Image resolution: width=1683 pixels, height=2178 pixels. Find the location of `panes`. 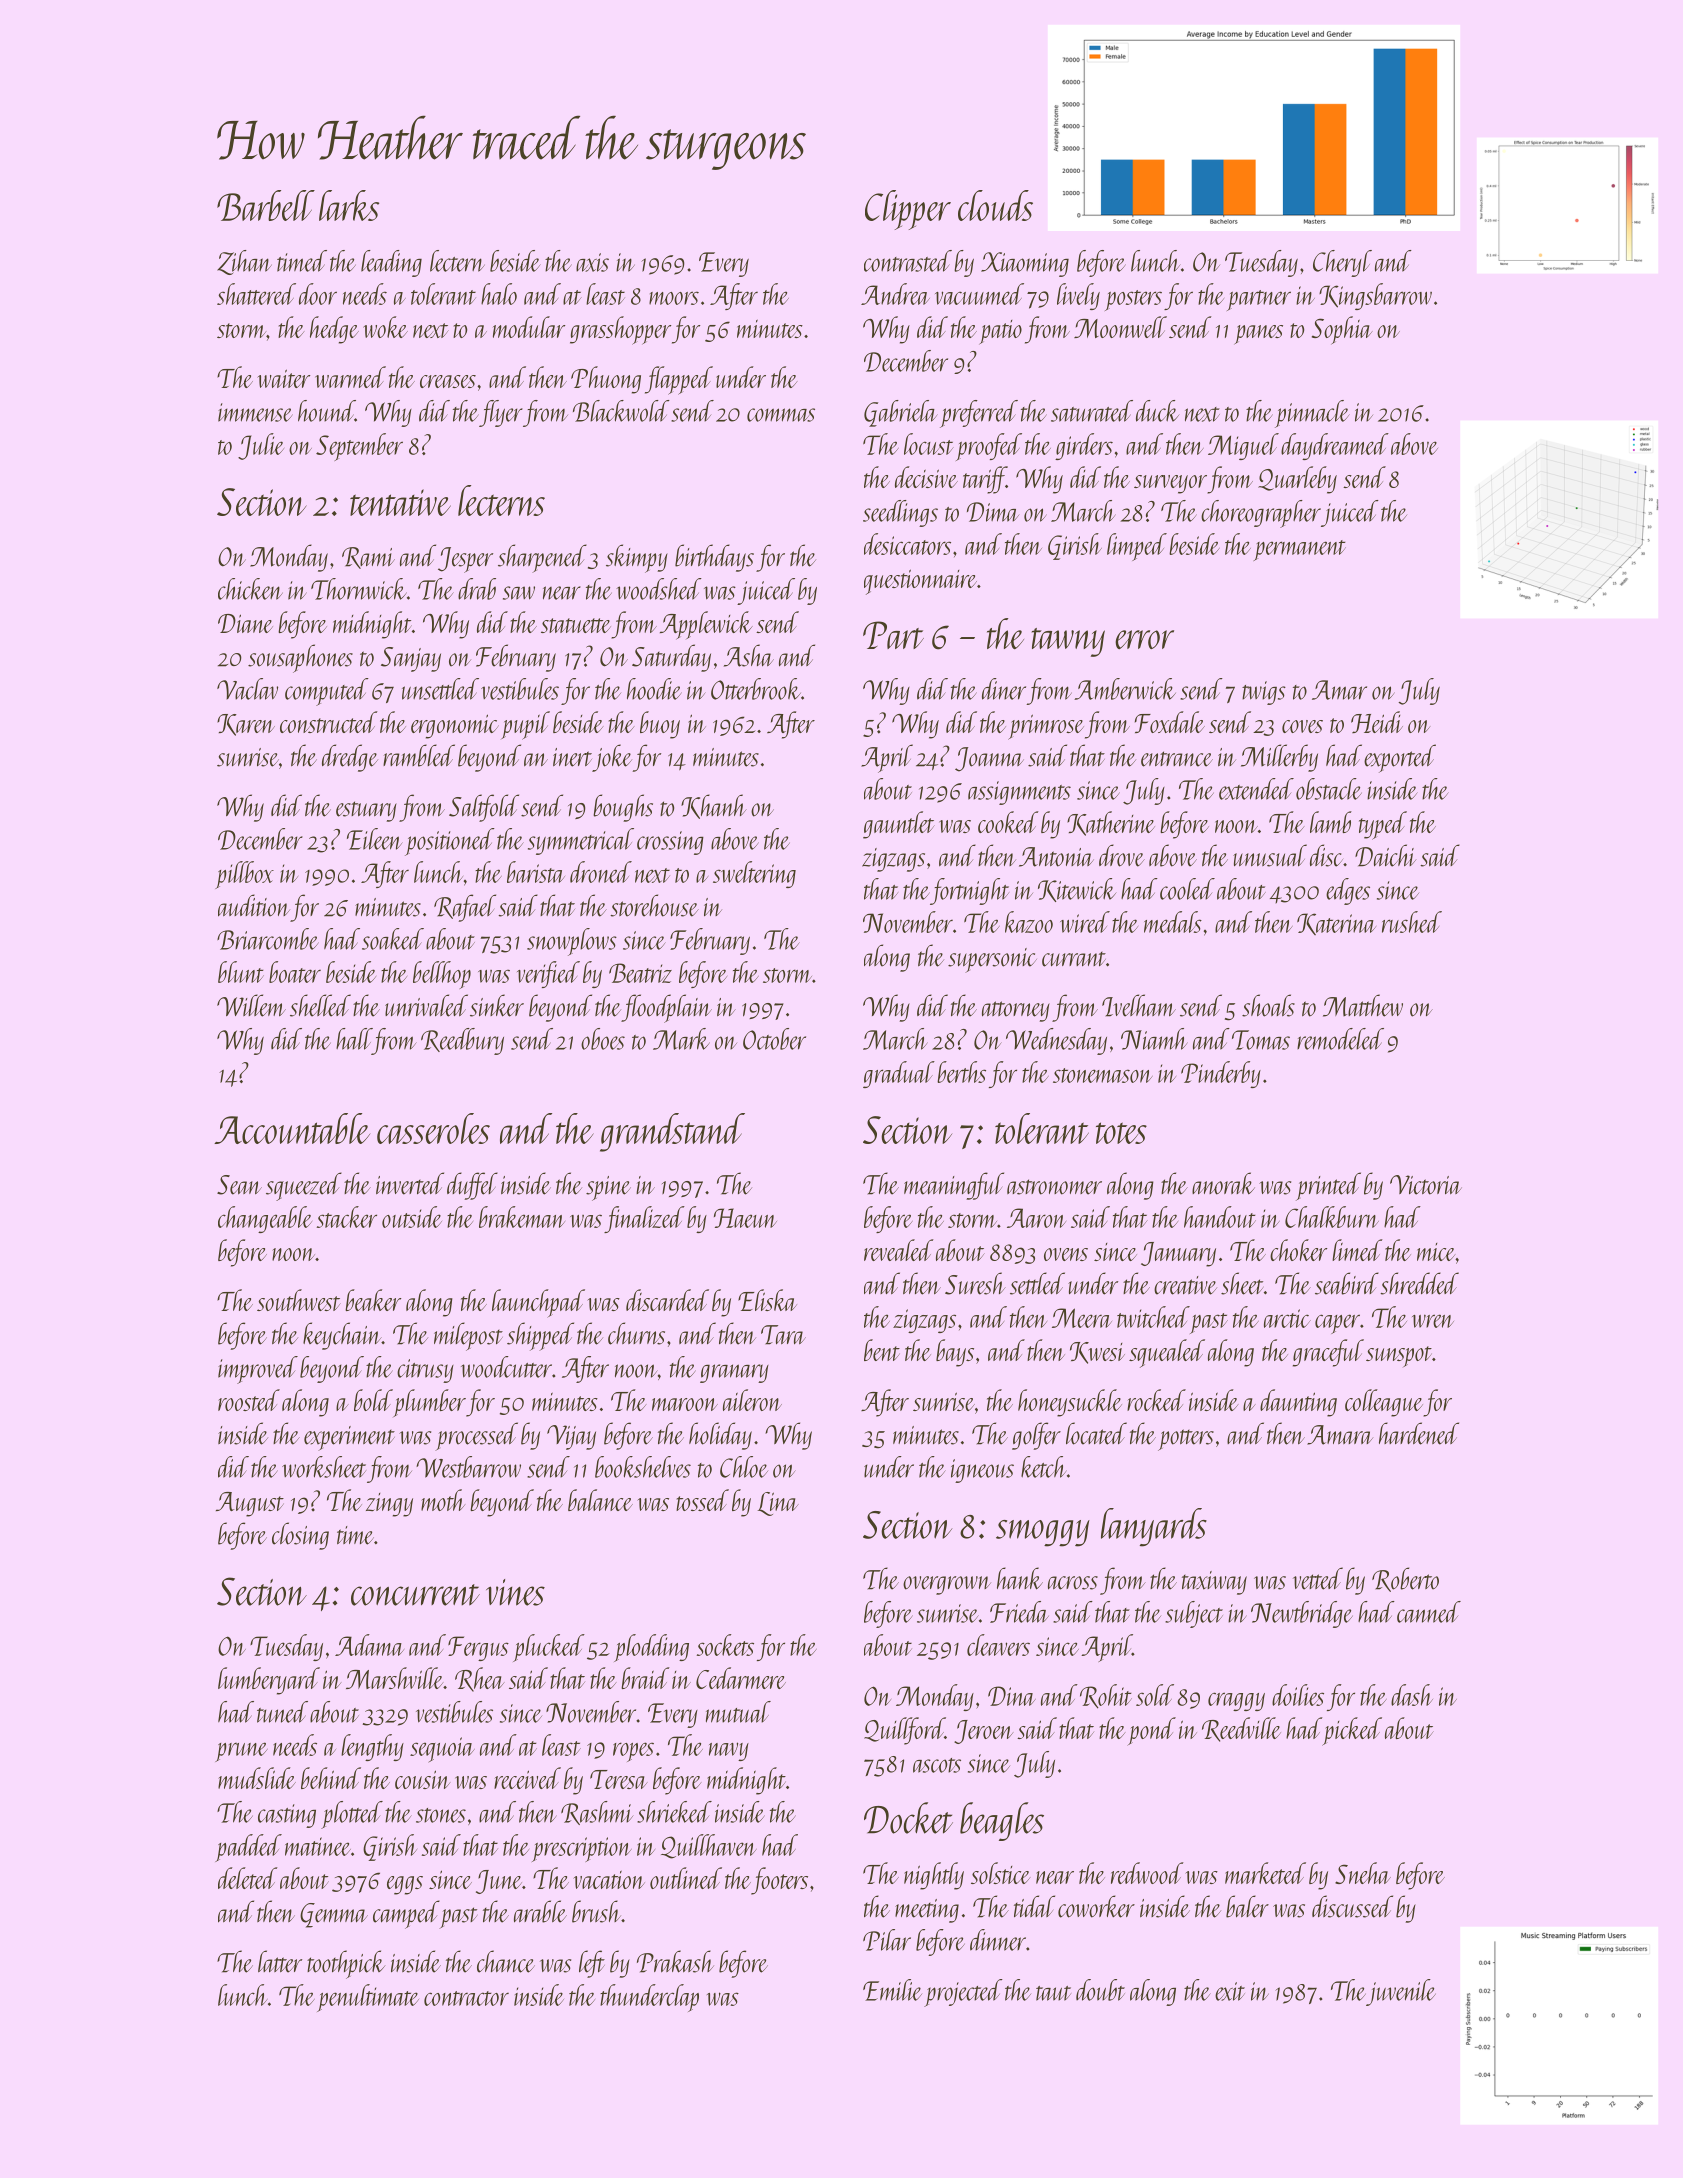

panes is located at coordinates (1258, 335).
